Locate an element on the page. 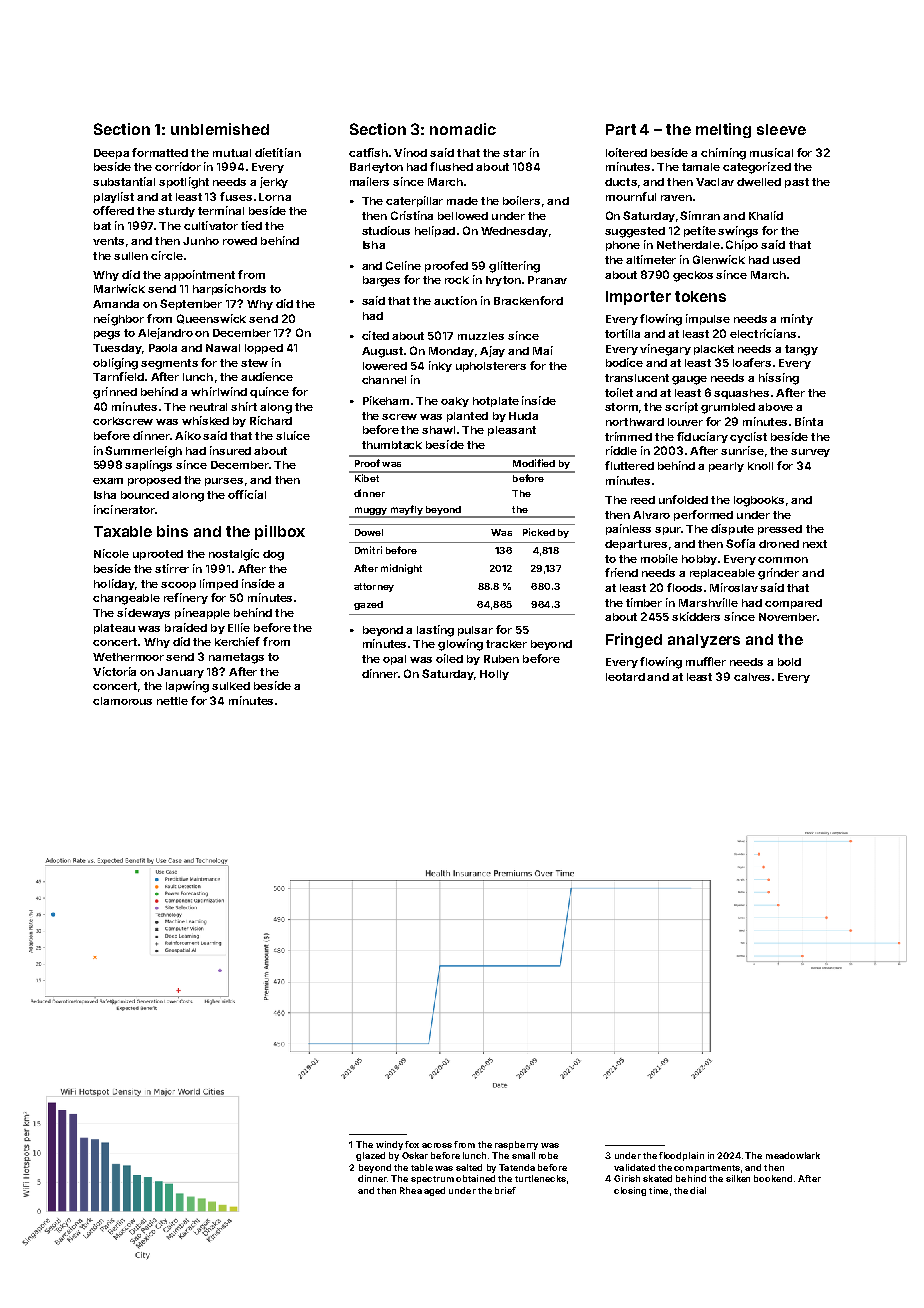  nomadic is located at coordinates (463, 129).
